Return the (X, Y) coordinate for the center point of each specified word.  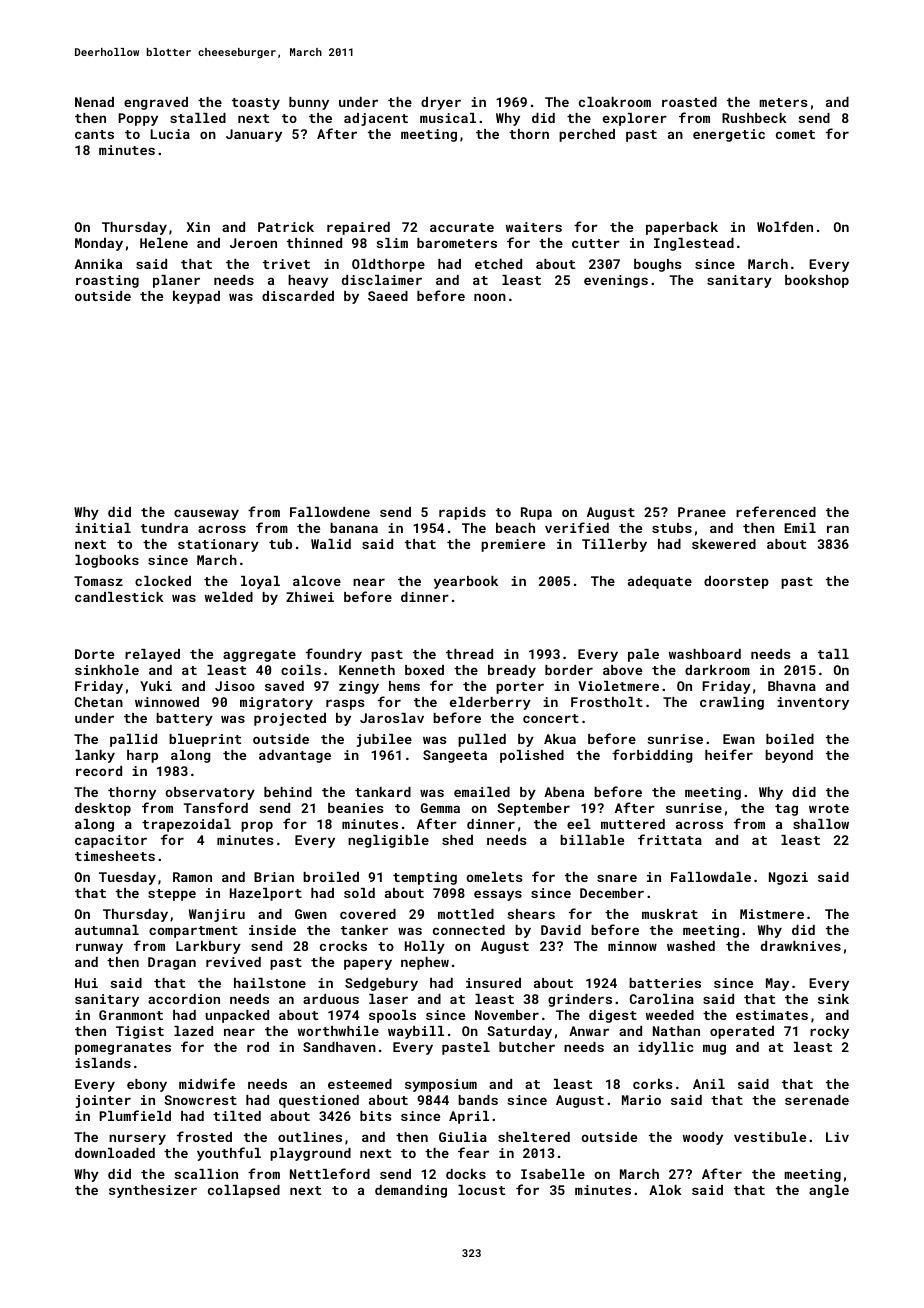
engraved (156, 103)
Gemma (440, 808)
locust (481, 1190)
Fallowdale (711, 877)
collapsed (244, 1191)
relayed (152, 655)
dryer (441, 103)
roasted (689, 102)
